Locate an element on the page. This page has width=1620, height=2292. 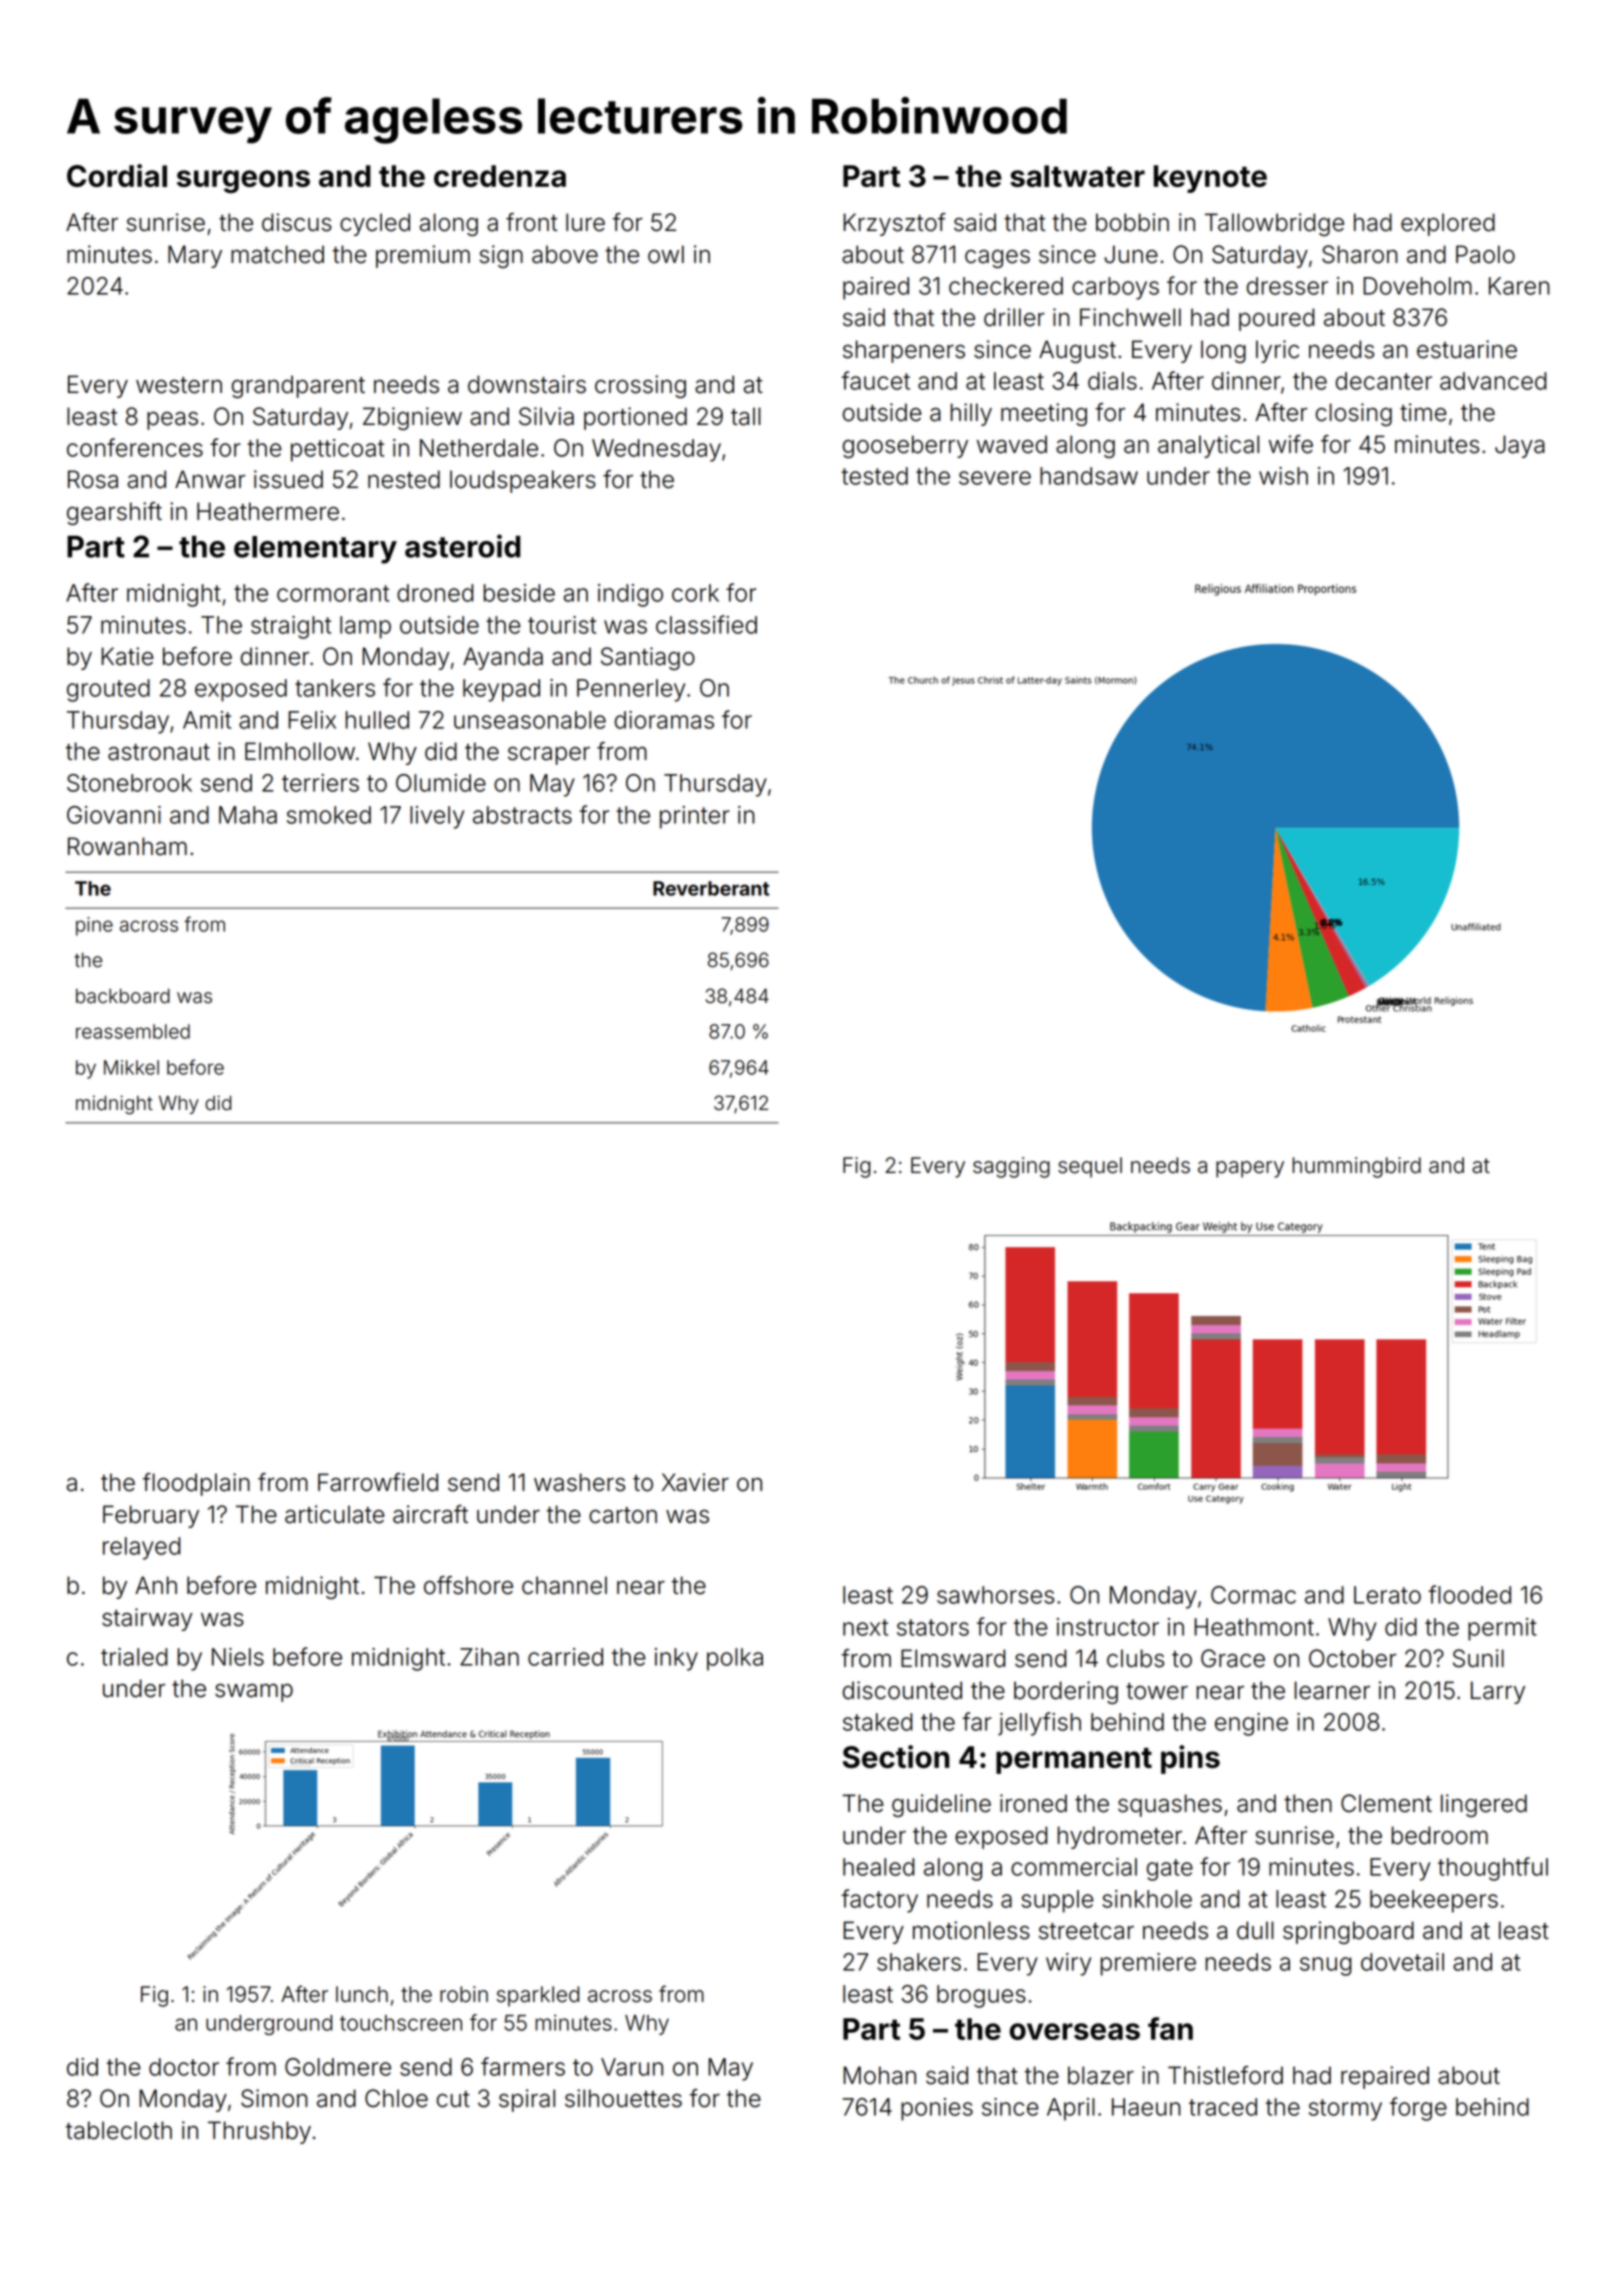
tablecloth is located at coordinates (119, 2130).
